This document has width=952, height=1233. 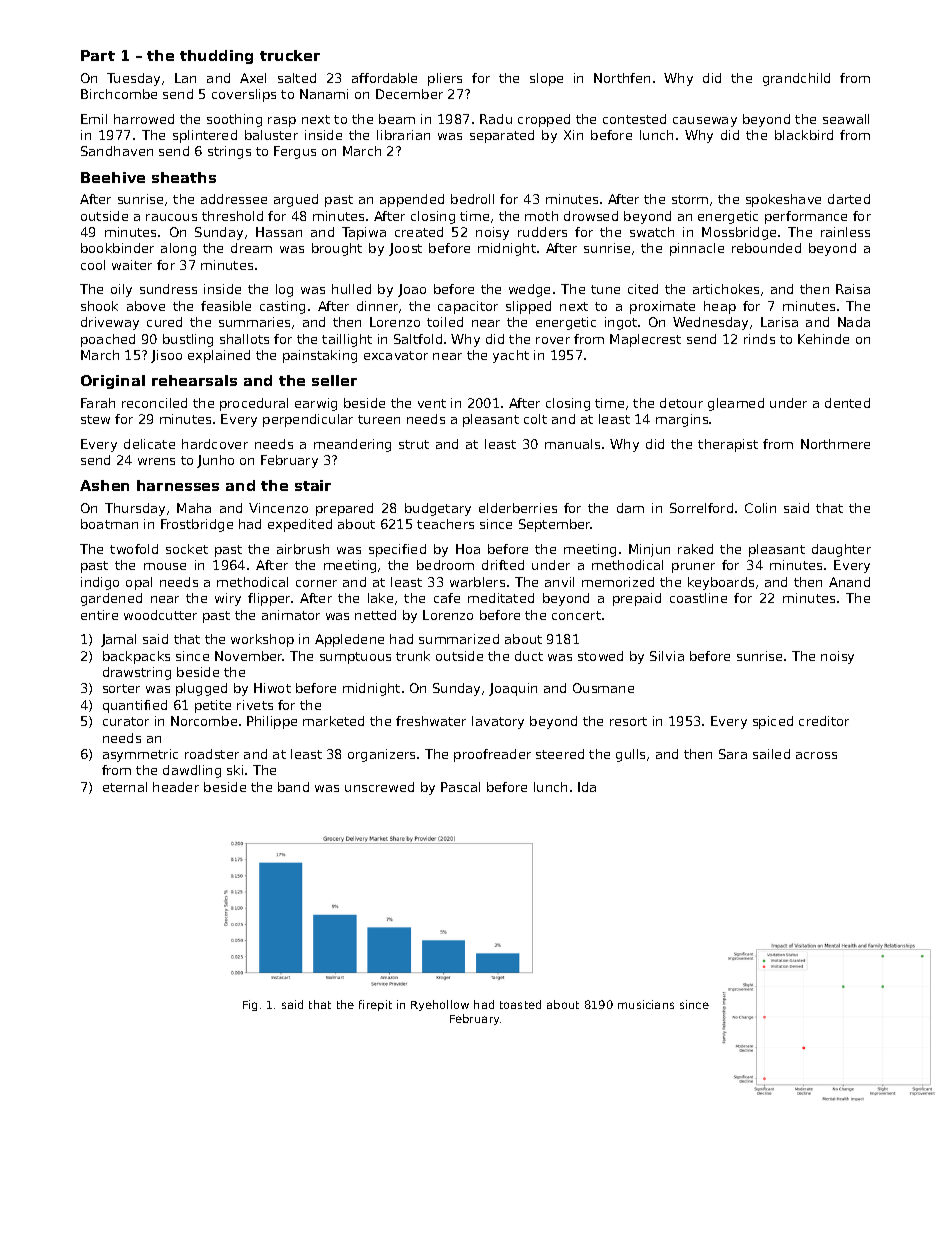 What do you see at coordinates (546, 79) in the document?
I see `slope` at bounding box center [546, 79].
